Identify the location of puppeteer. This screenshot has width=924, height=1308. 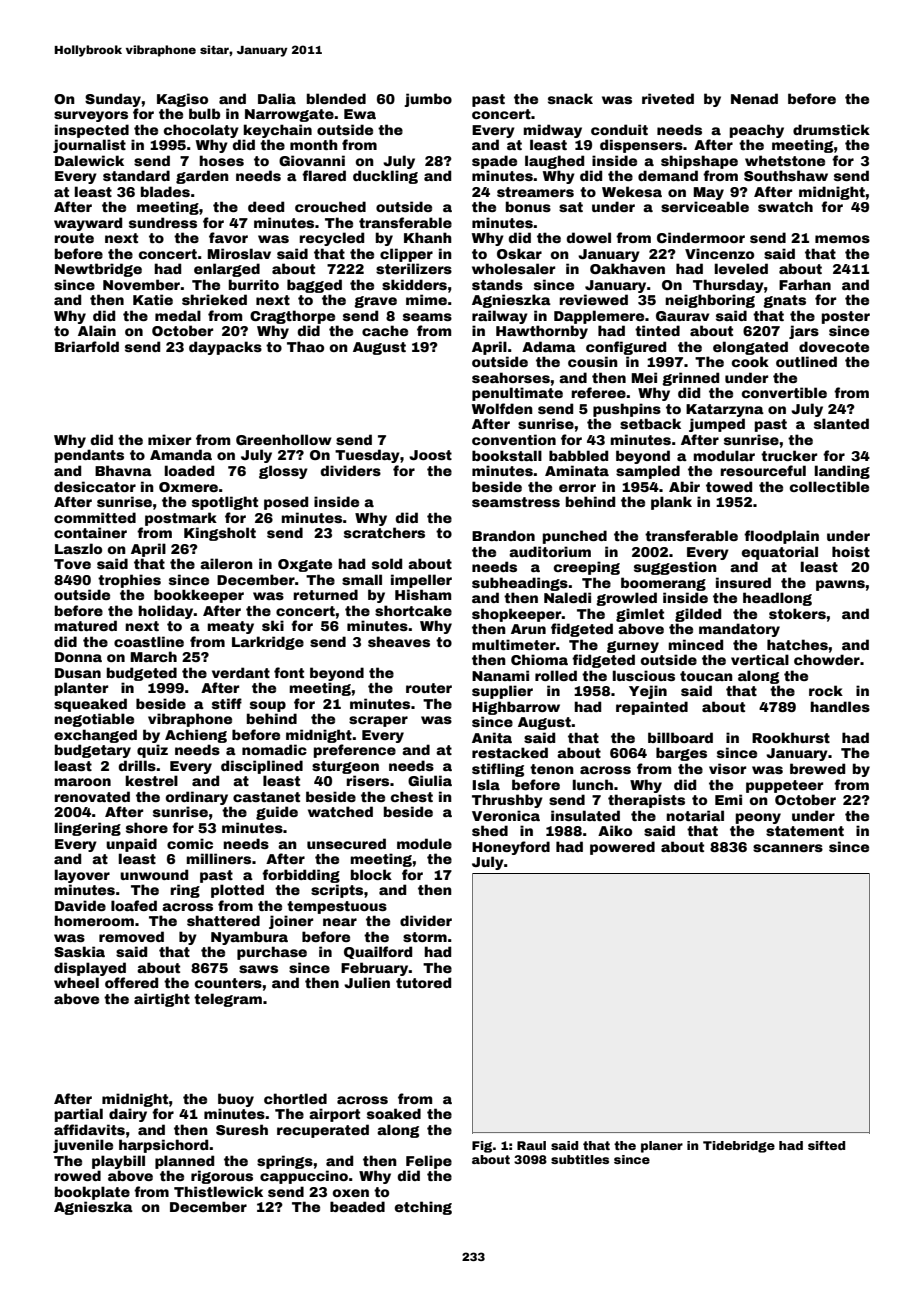
(784, 786).
